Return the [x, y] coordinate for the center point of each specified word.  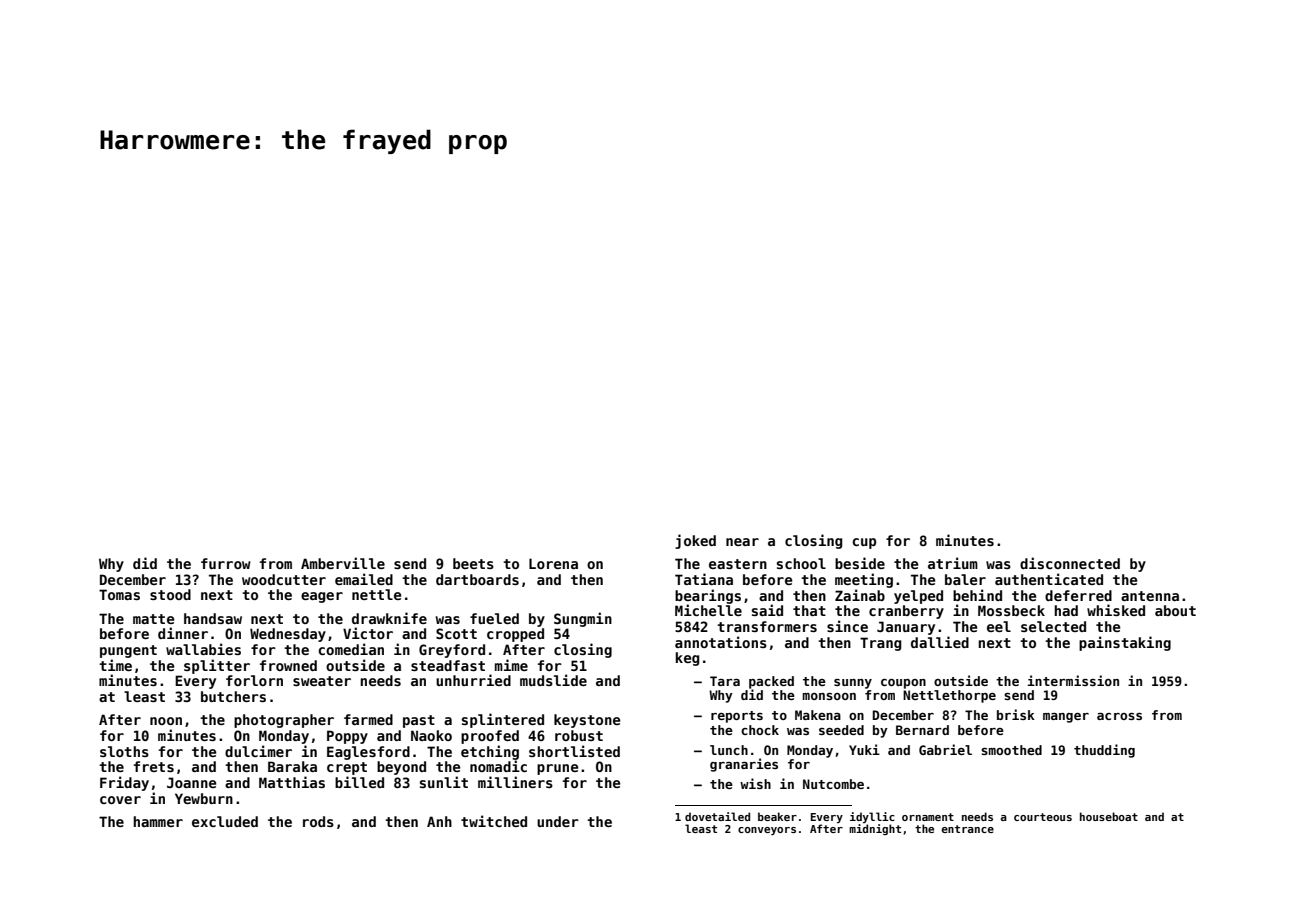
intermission [1073, 680]
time [115, 665]
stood [170, 594]
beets [473, 563]
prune [557, 769]
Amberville [343, 563]
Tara [725, 681]
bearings [708, 596]
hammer [158, 821]
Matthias [292, 782]
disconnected [1070, 563]
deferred [1078, 595]
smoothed [1011, 750]
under [558, 821]
